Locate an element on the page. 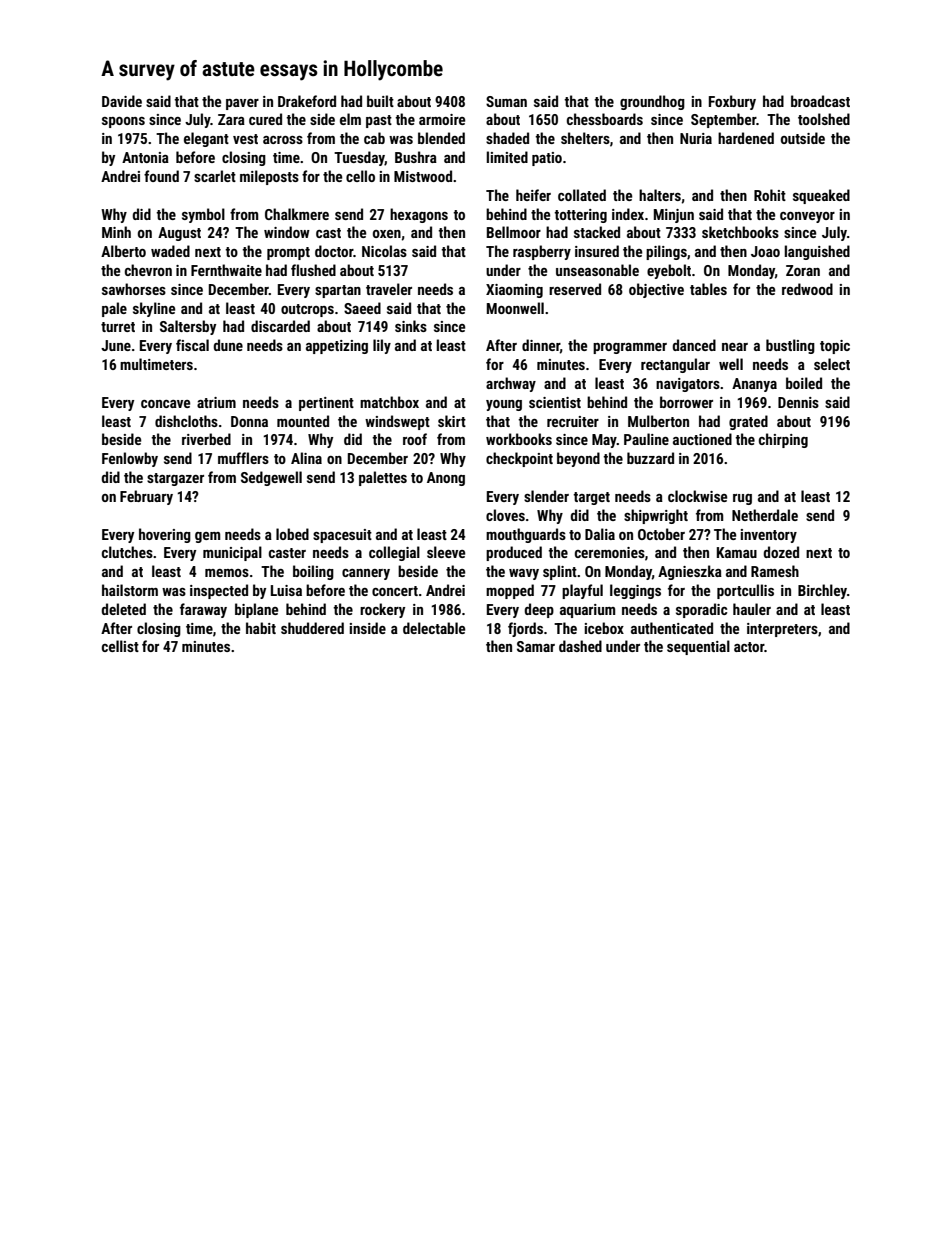  collated is located at coordinates (582, 195).
